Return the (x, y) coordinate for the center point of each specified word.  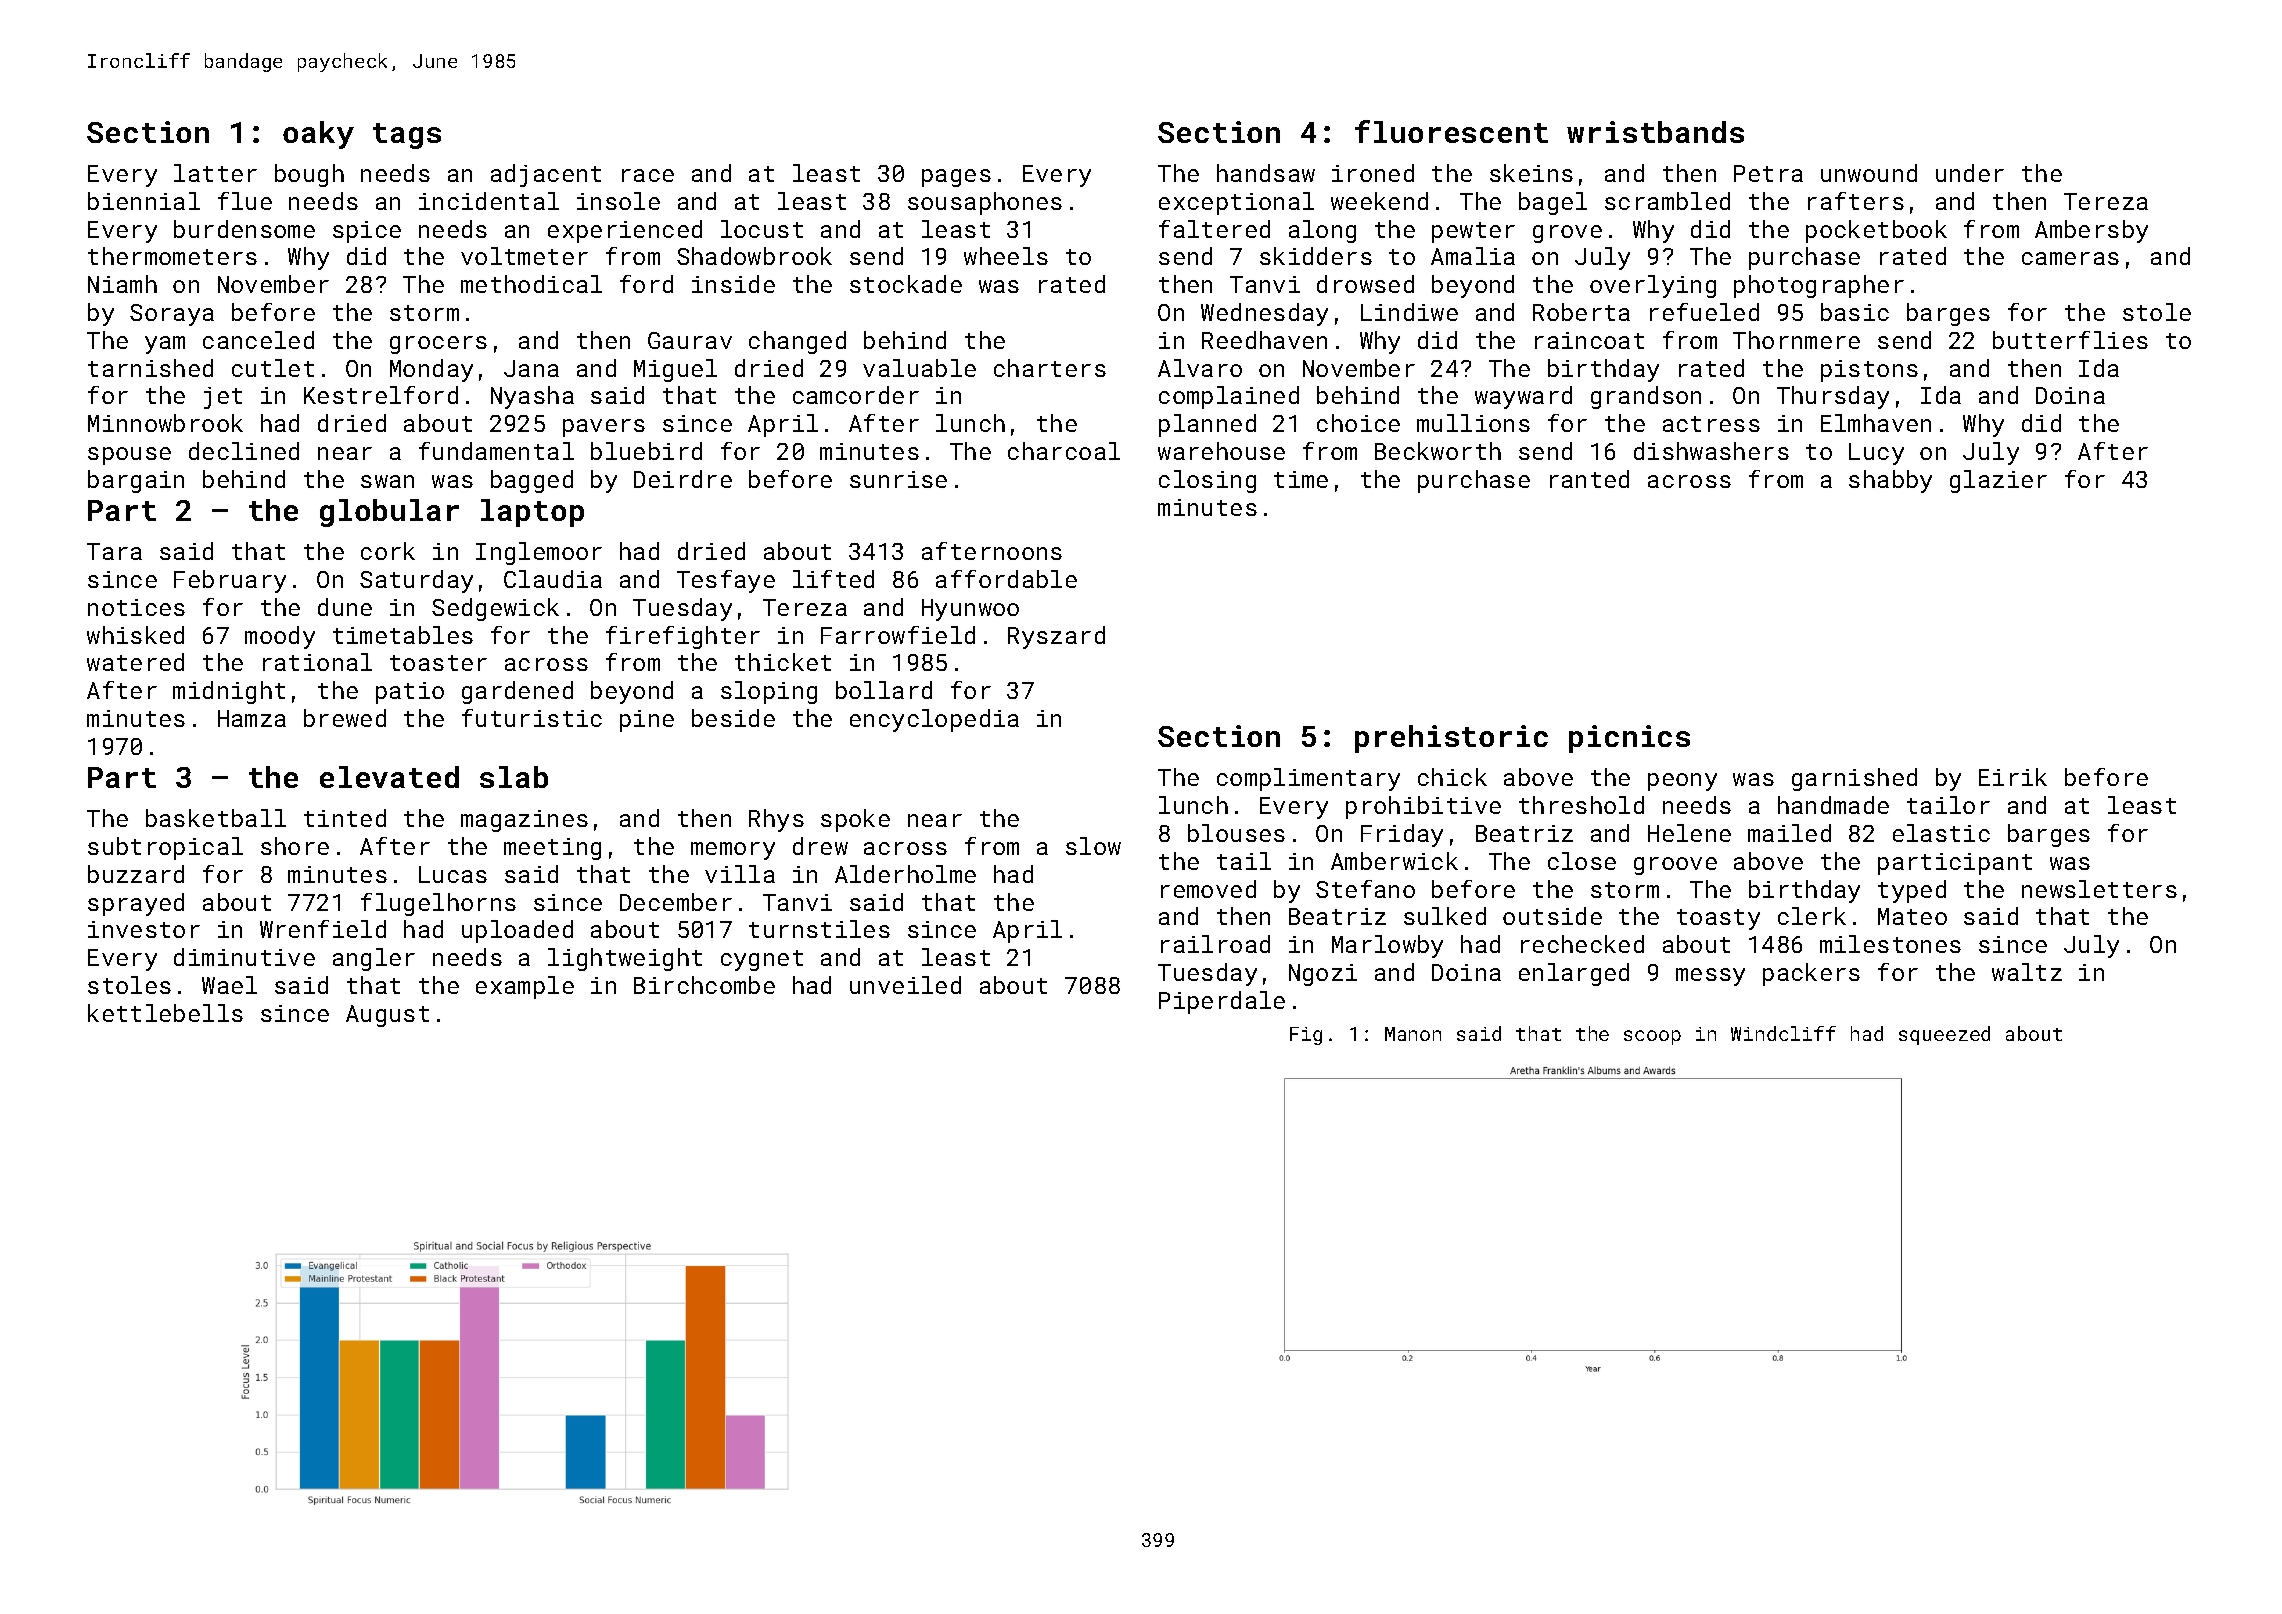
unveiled (905, 985)
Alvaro (1200, 368)
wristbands (1655, 132)
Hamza (252, 718)
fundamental (496, 451)
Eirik (2013, 777)
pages (956, 178)
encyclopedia (934, 720)
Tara (114, 551)
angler (374, 959)
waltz (2027, 972)
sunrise (898, 479)
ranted (1589, 479)
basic (1855, 312)
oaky (318, 135)
